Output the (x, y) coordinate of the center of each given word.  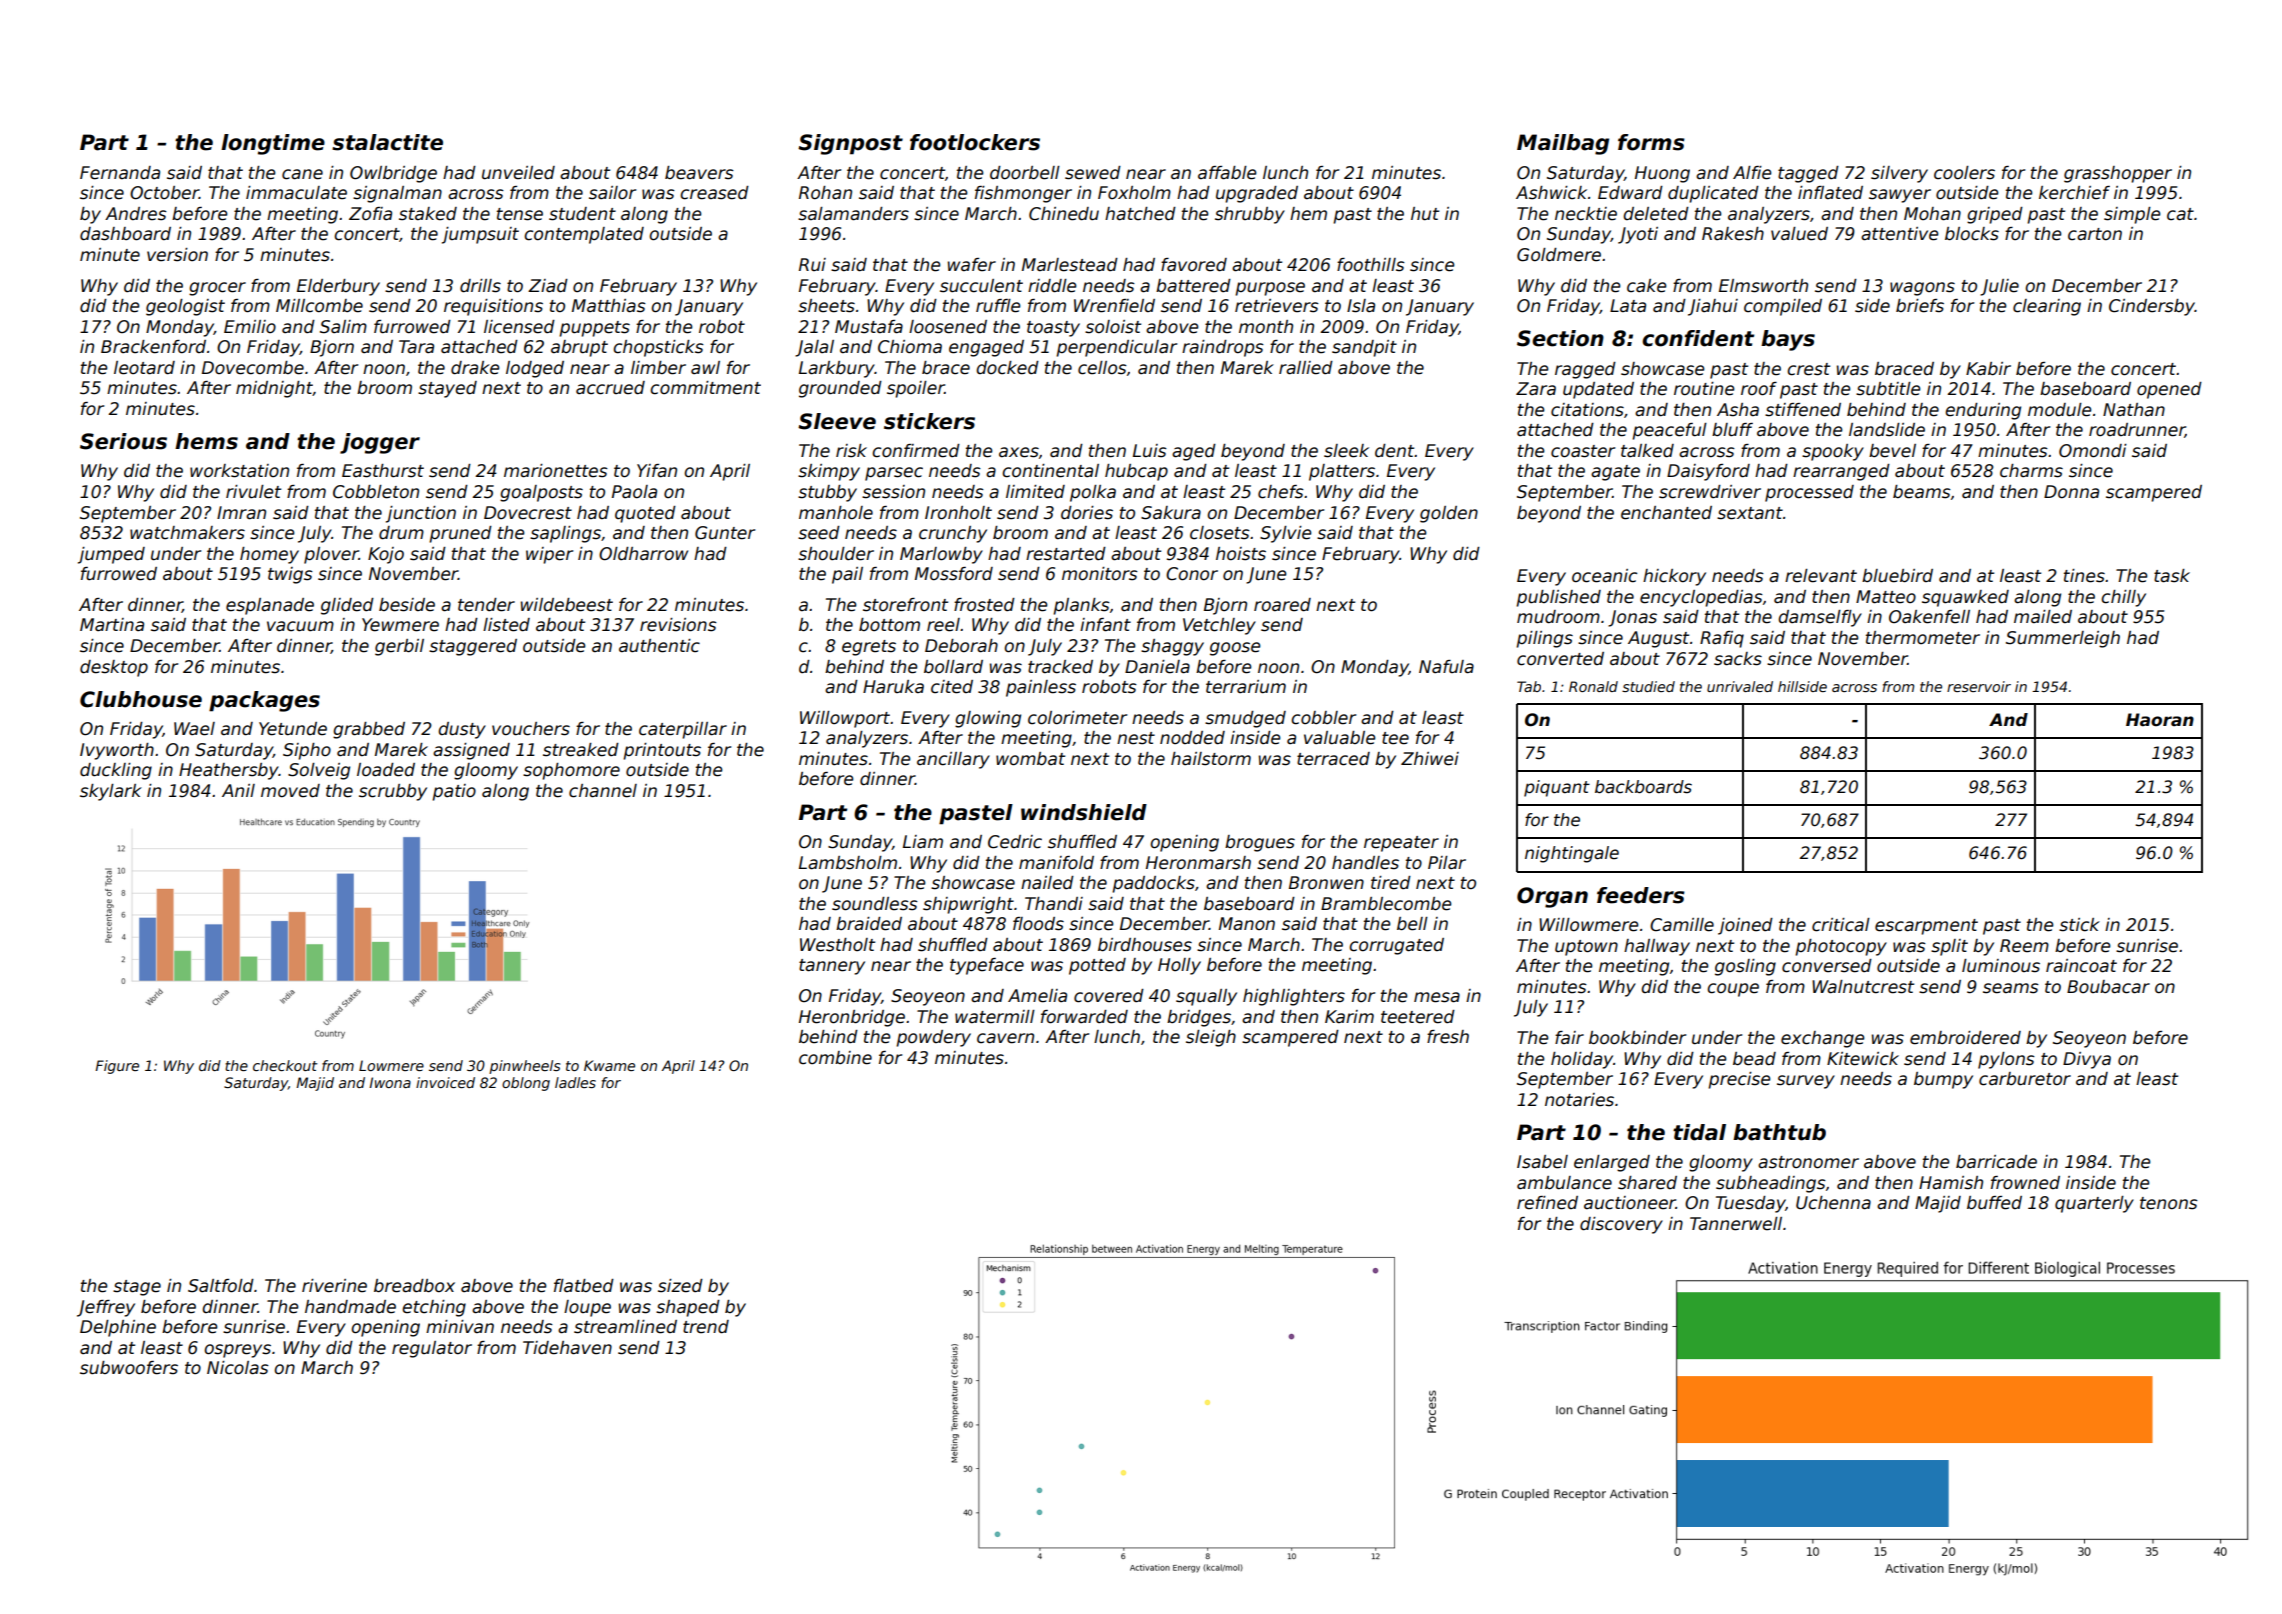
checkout (285, 1065)
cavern (1005, 1038)
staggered (473, 647)
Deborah (961, 646)
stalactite (387, 142)
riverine (334, 1286)
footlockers (975, 142)
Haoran (2160, 720)
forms (1651, 142)
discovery (1621, 1225)
